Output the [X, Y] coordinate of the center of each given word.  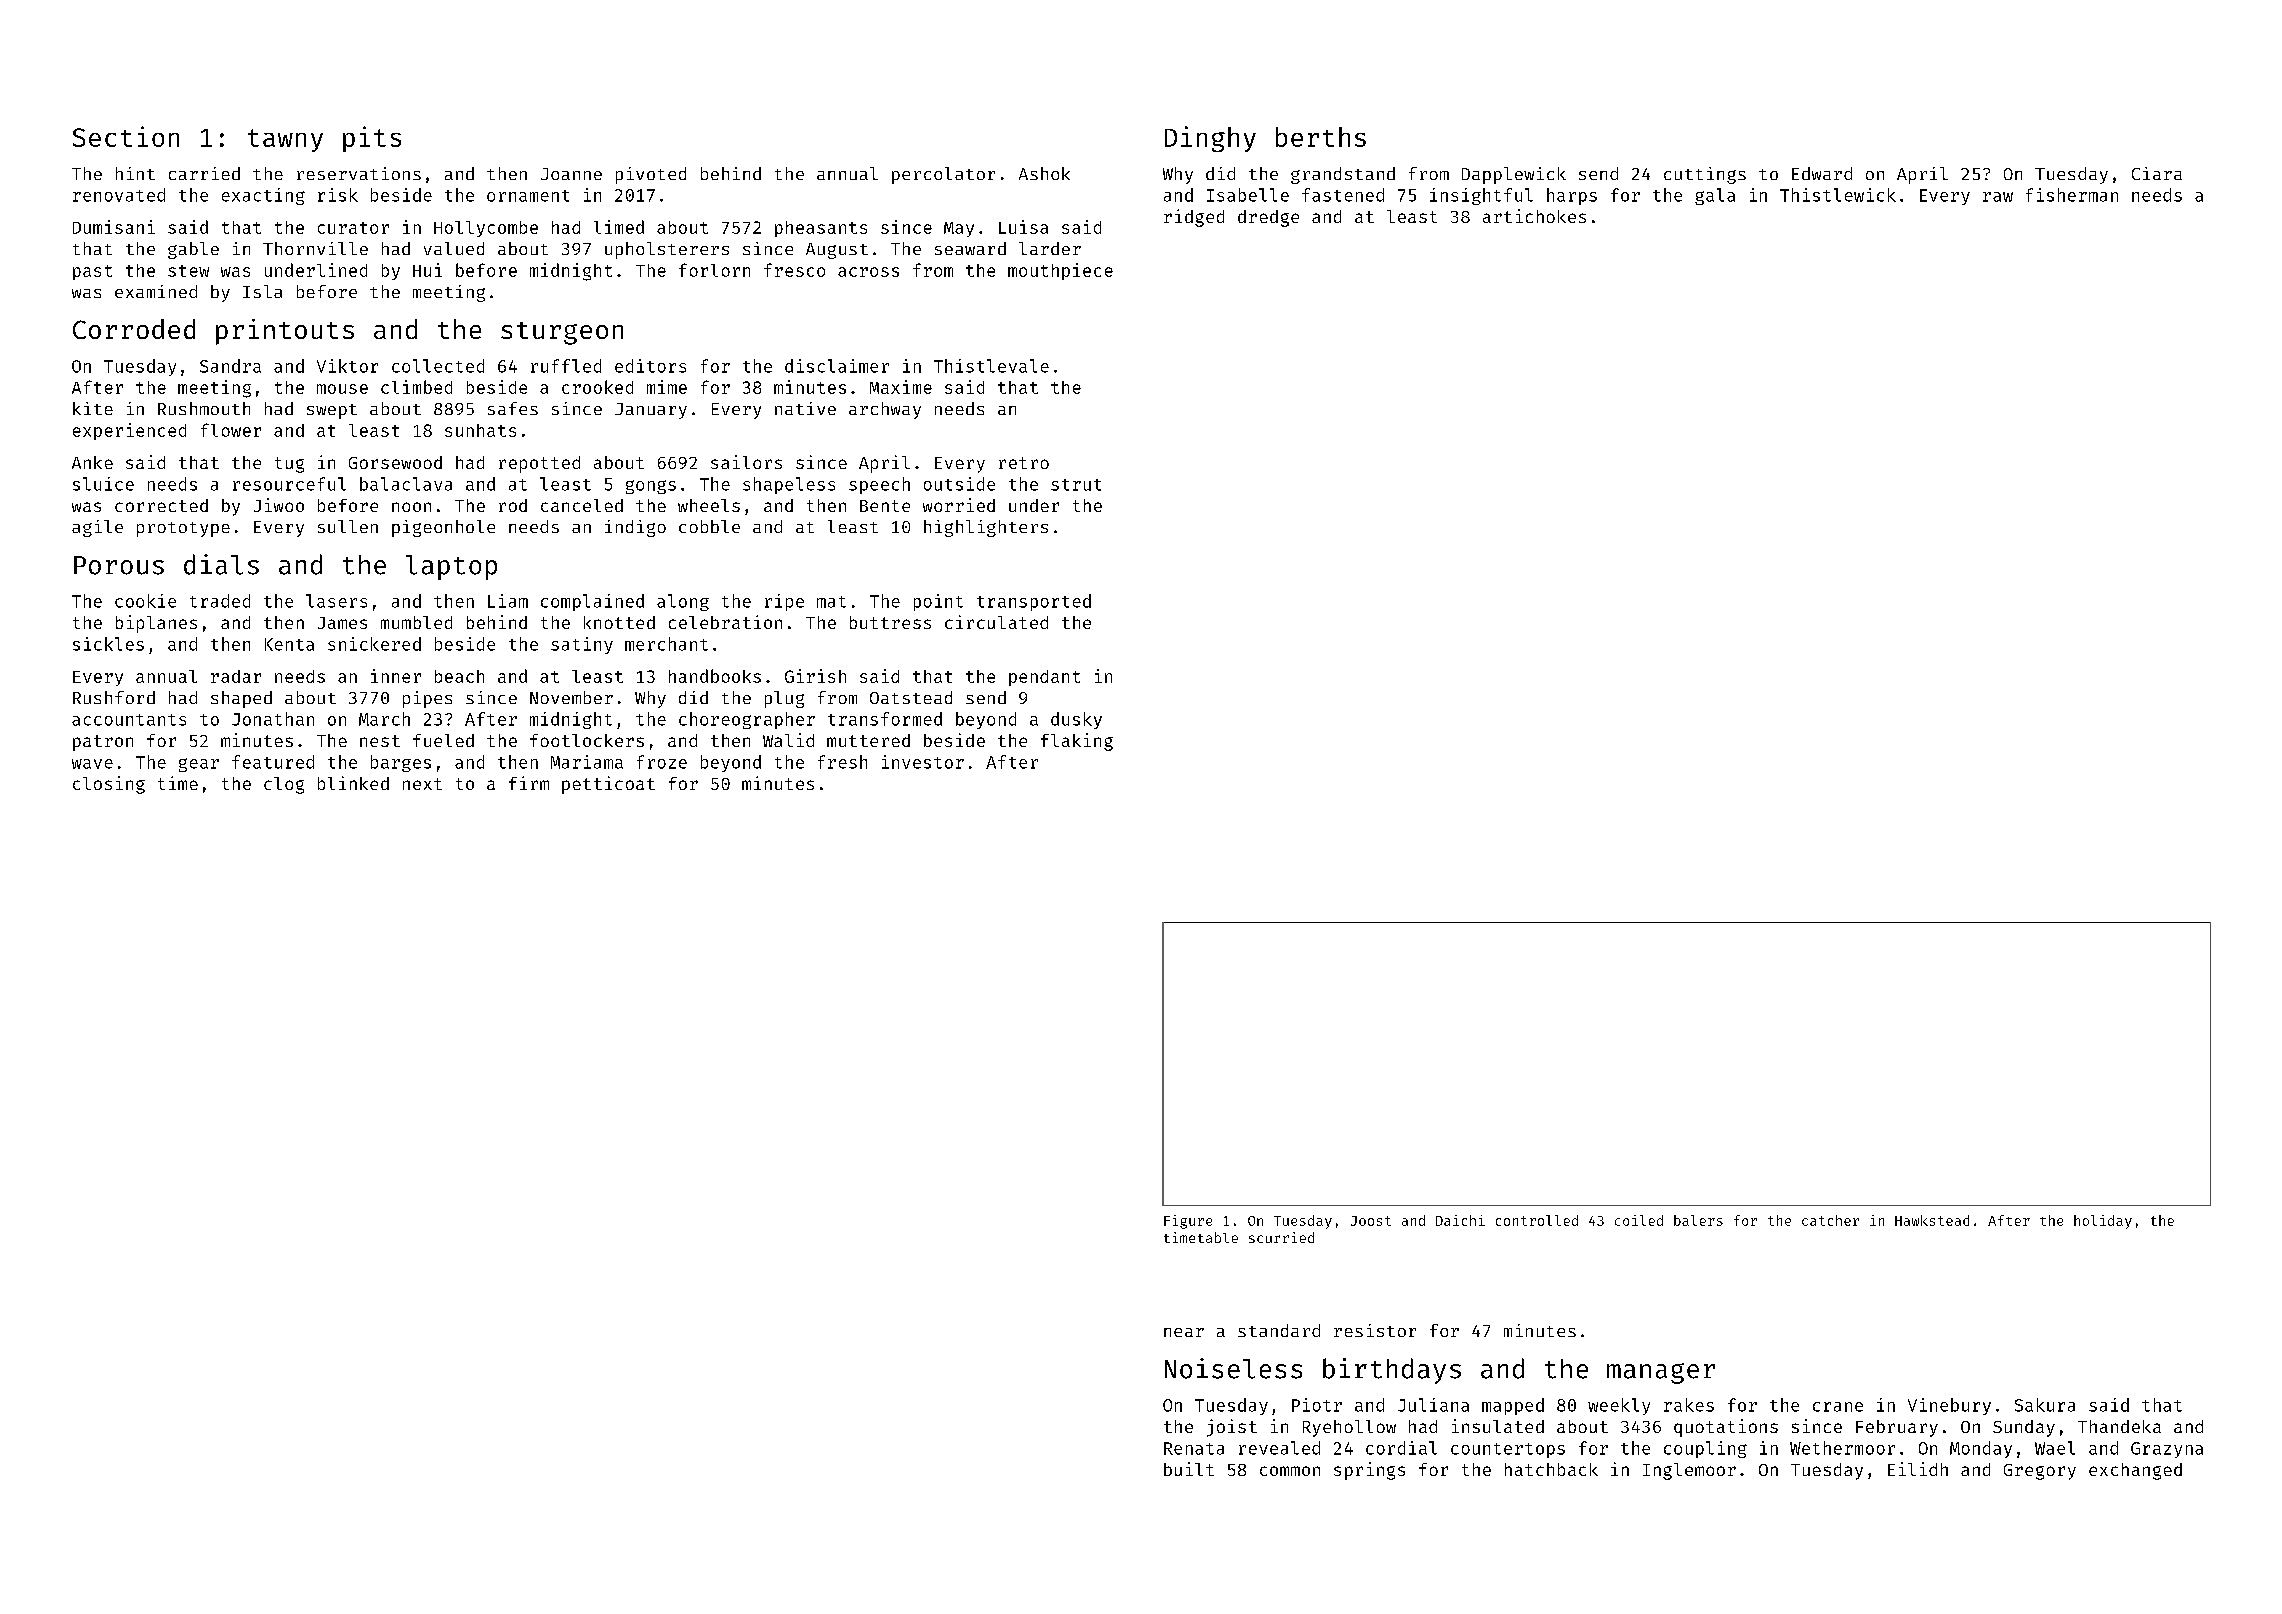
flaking [1077, 742]
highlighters [986, 528]
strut [1076, 485]
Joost [1371, 1221]
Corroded [134, 329]
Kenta [289, 644]
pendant [1044, 678]
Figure [1188, 1222]
